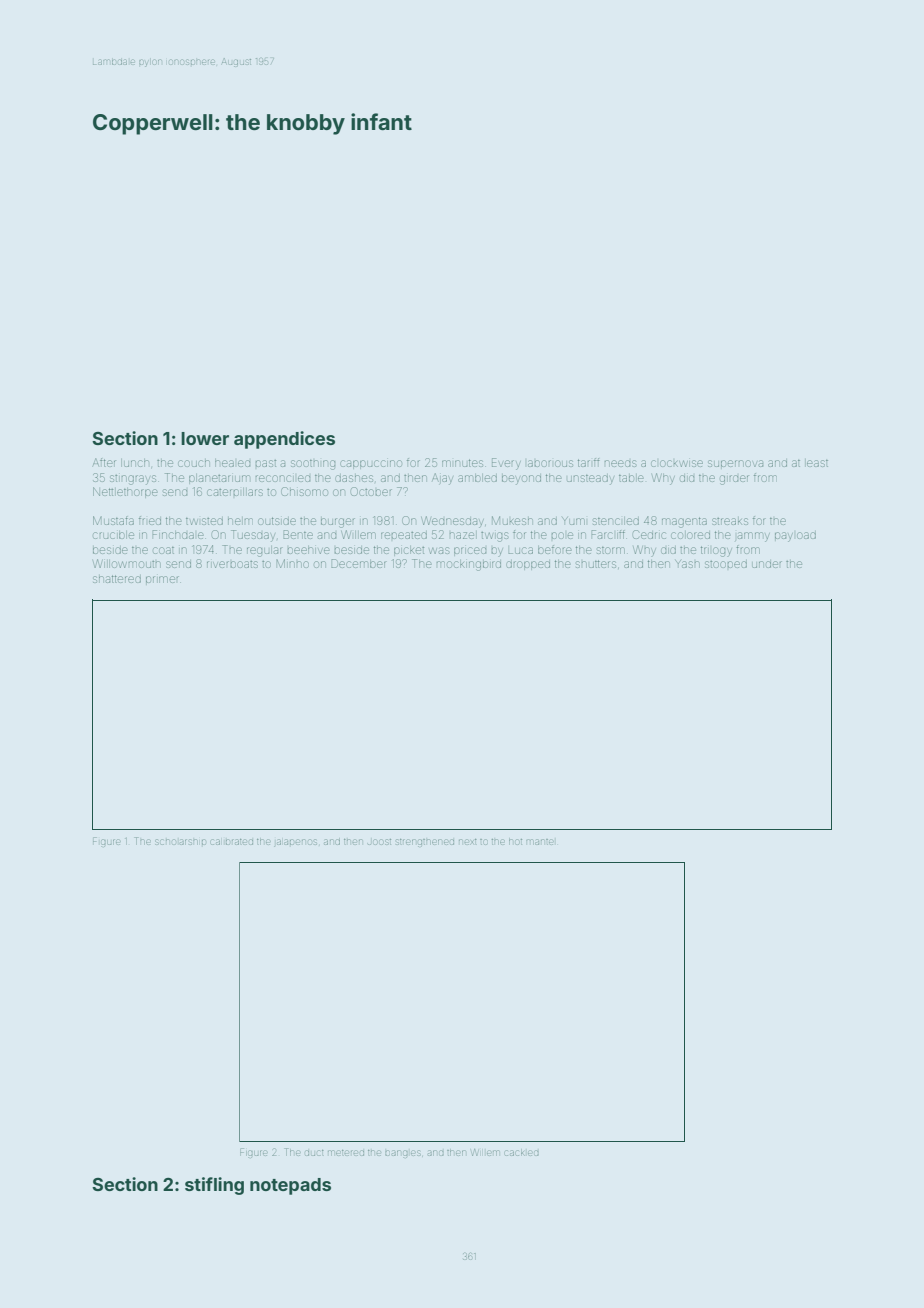  What do you see at coordinates (284, 440) in the document?
I see `appendices` at bounding box center [284, 440].
